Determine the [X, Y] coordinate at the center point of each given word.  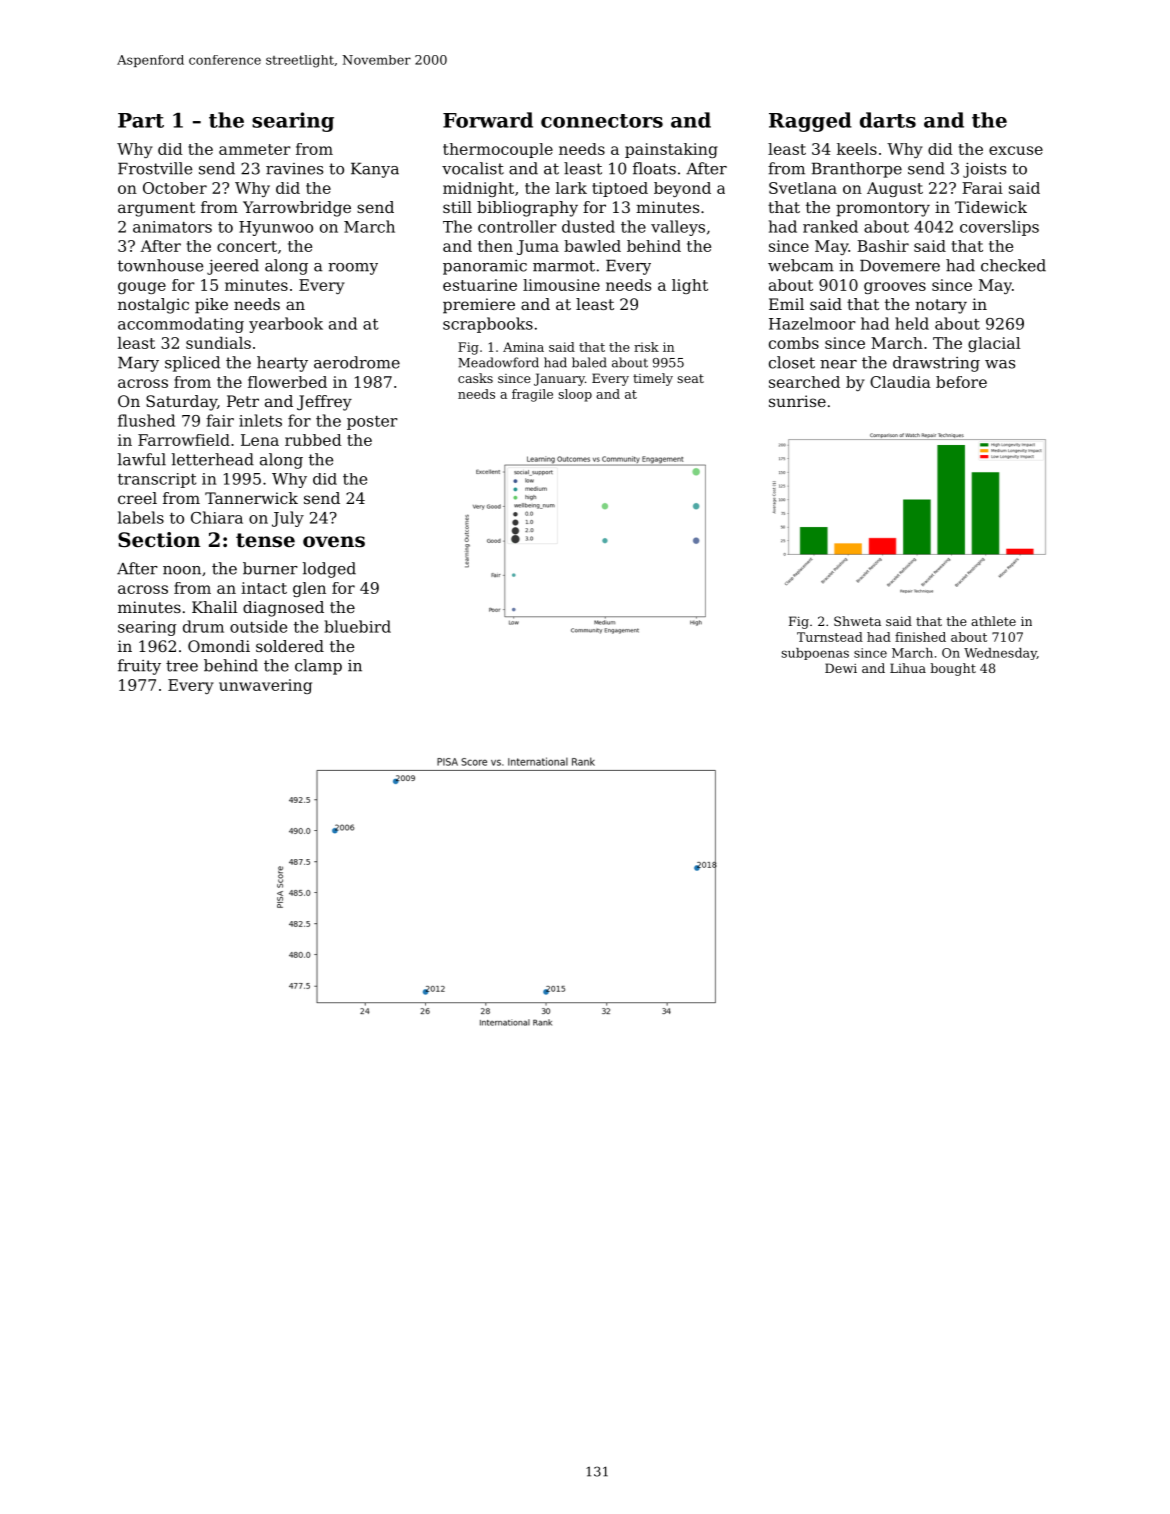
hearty [282, 364]
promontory [883, 209]
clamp [318, 667]
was [1000, 364]
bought [953, 669]
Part [141, 120]
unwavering [265, 686]
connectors [602, 121]
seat [690, 378]
